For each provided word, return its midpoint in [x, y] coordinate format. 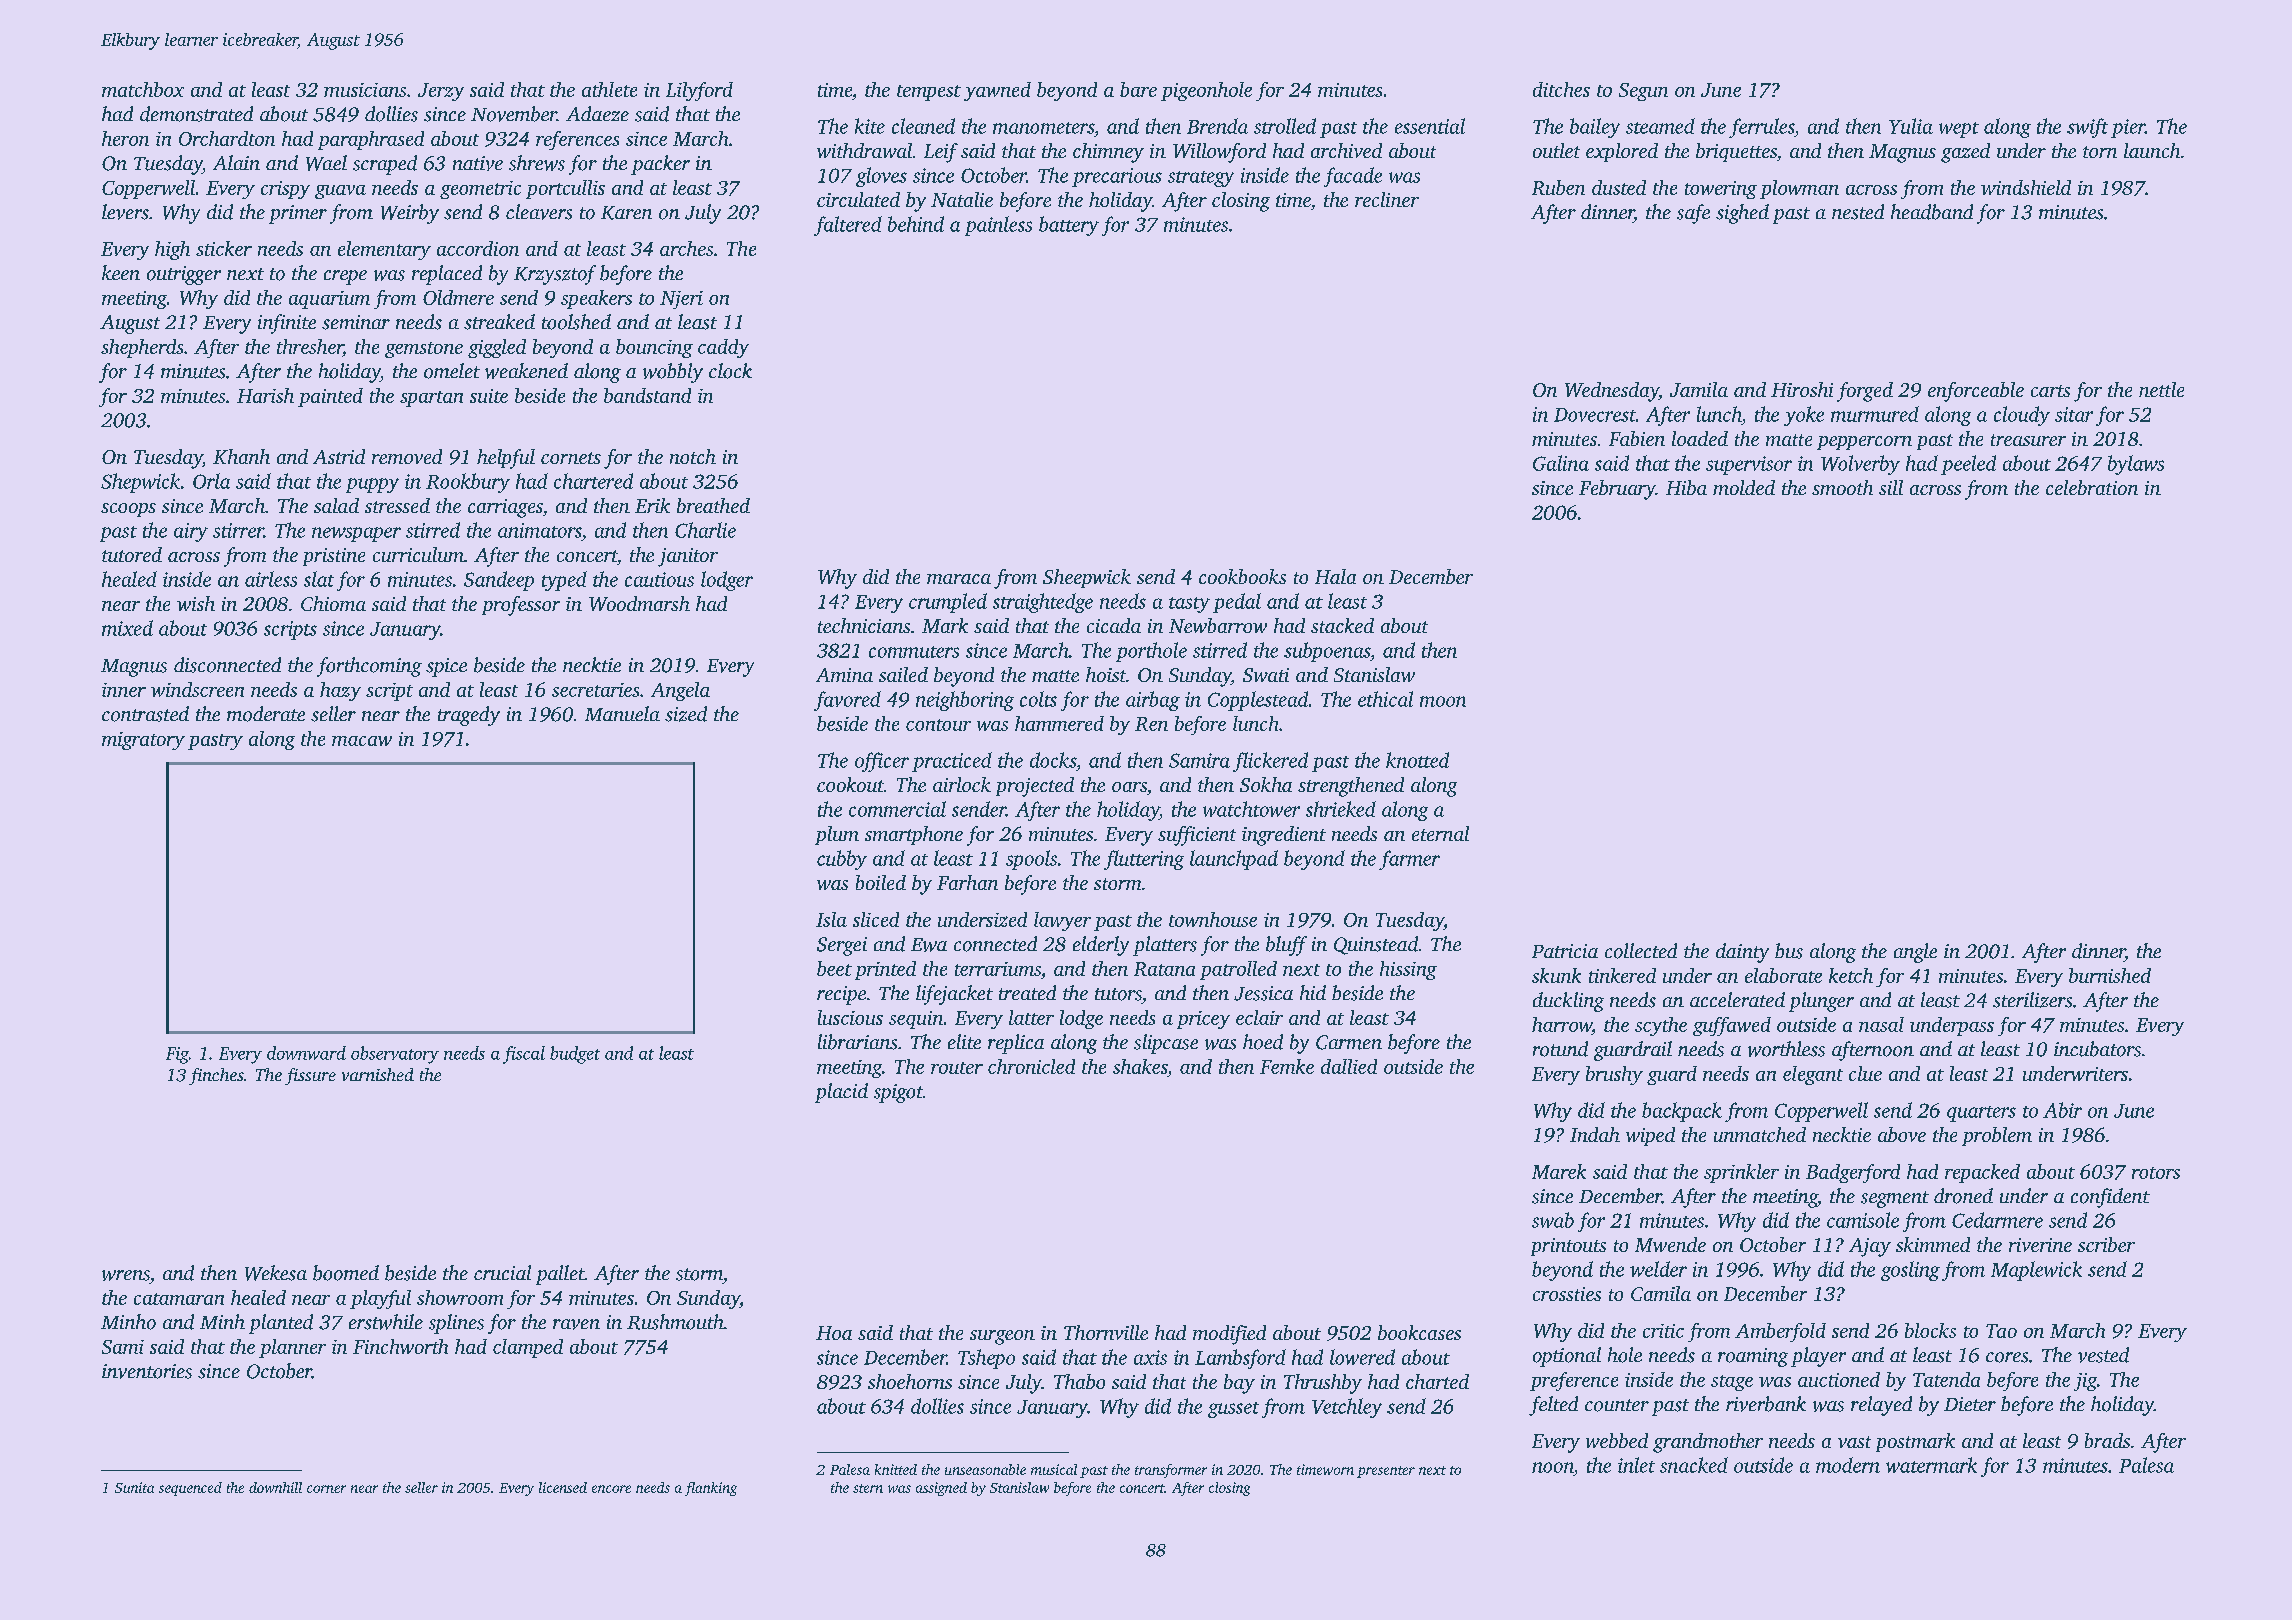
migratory [143, 741]
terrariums [998, 969]
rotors [2156, 1173]
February [1617, 490]
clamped [528, 1348]
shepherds [142, 348]
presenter [1386, 1472]
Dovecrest [1595, 415]
